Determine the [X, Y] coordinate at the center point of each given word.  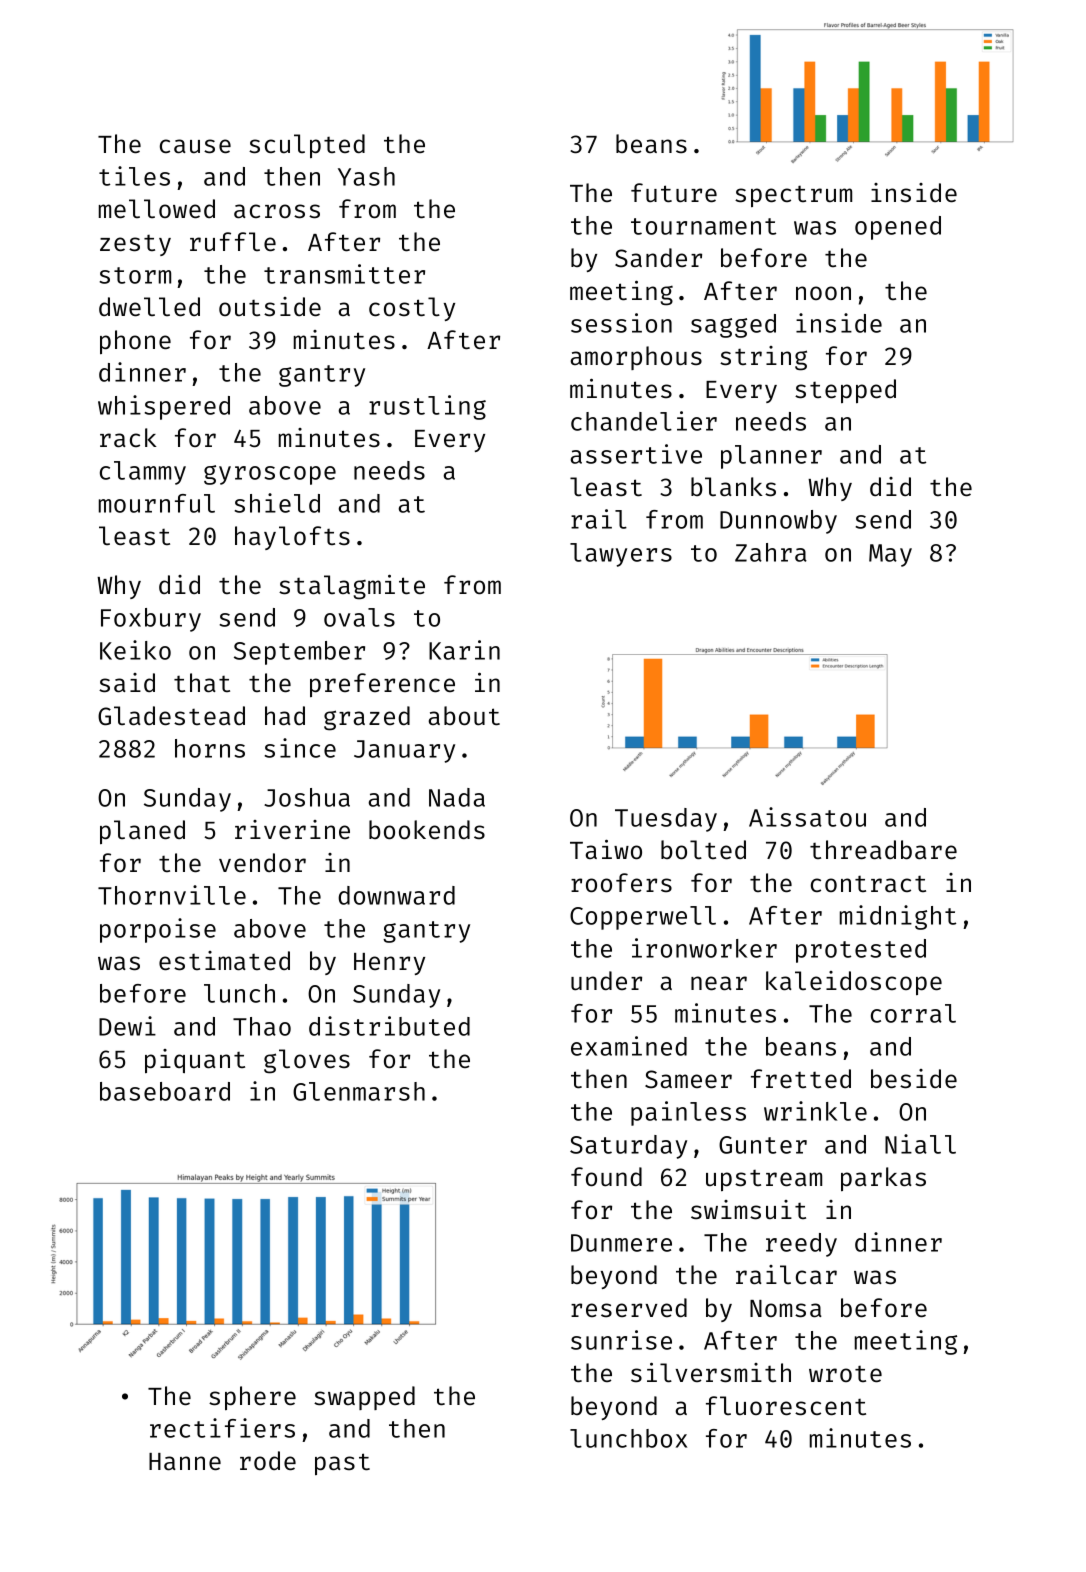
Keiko [135, 650]
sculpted [307, 146]
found [606, 1177]
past [342, 1464]
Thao [262, 1026]
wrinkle [815, 1111]
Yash [366, 176]
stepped [845, 391]
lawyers [621, 555]
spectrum [793, 196]
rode [268, 1461]
